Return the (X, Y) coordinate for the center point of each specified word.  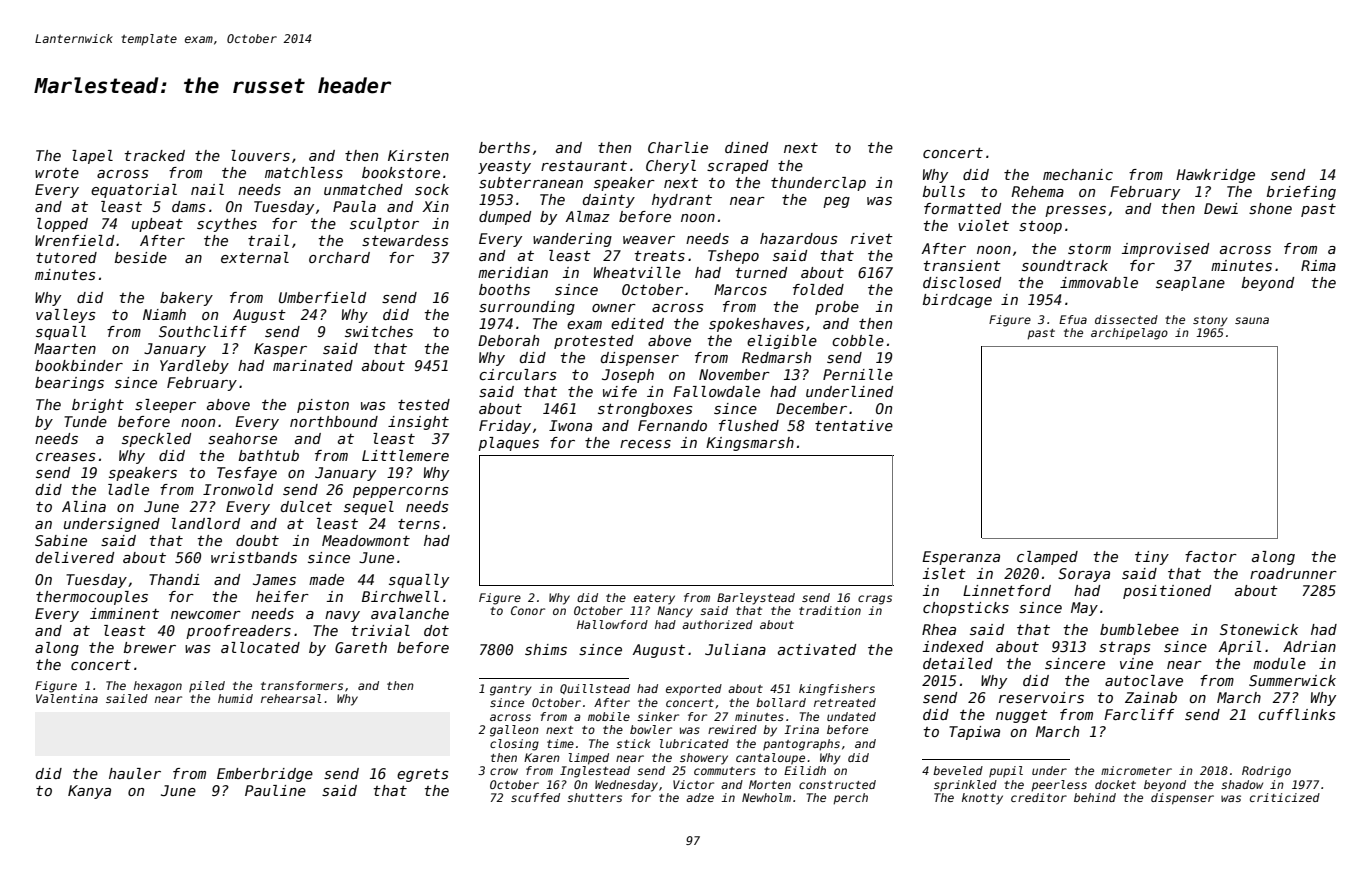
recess (645, 444)
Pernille (858, 374)
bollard (781, 702)
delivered (75, 557)
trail (268, 240)
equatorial (134, 191)
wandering (572, 240)
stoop (1040, 227)
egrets (423, 775)
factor (1211, 556)
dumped (505, 218)
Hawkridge (1215, 176)
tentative (854, 425)
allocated (260, 647)
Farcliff (1139, 714)
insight (418, 423)
